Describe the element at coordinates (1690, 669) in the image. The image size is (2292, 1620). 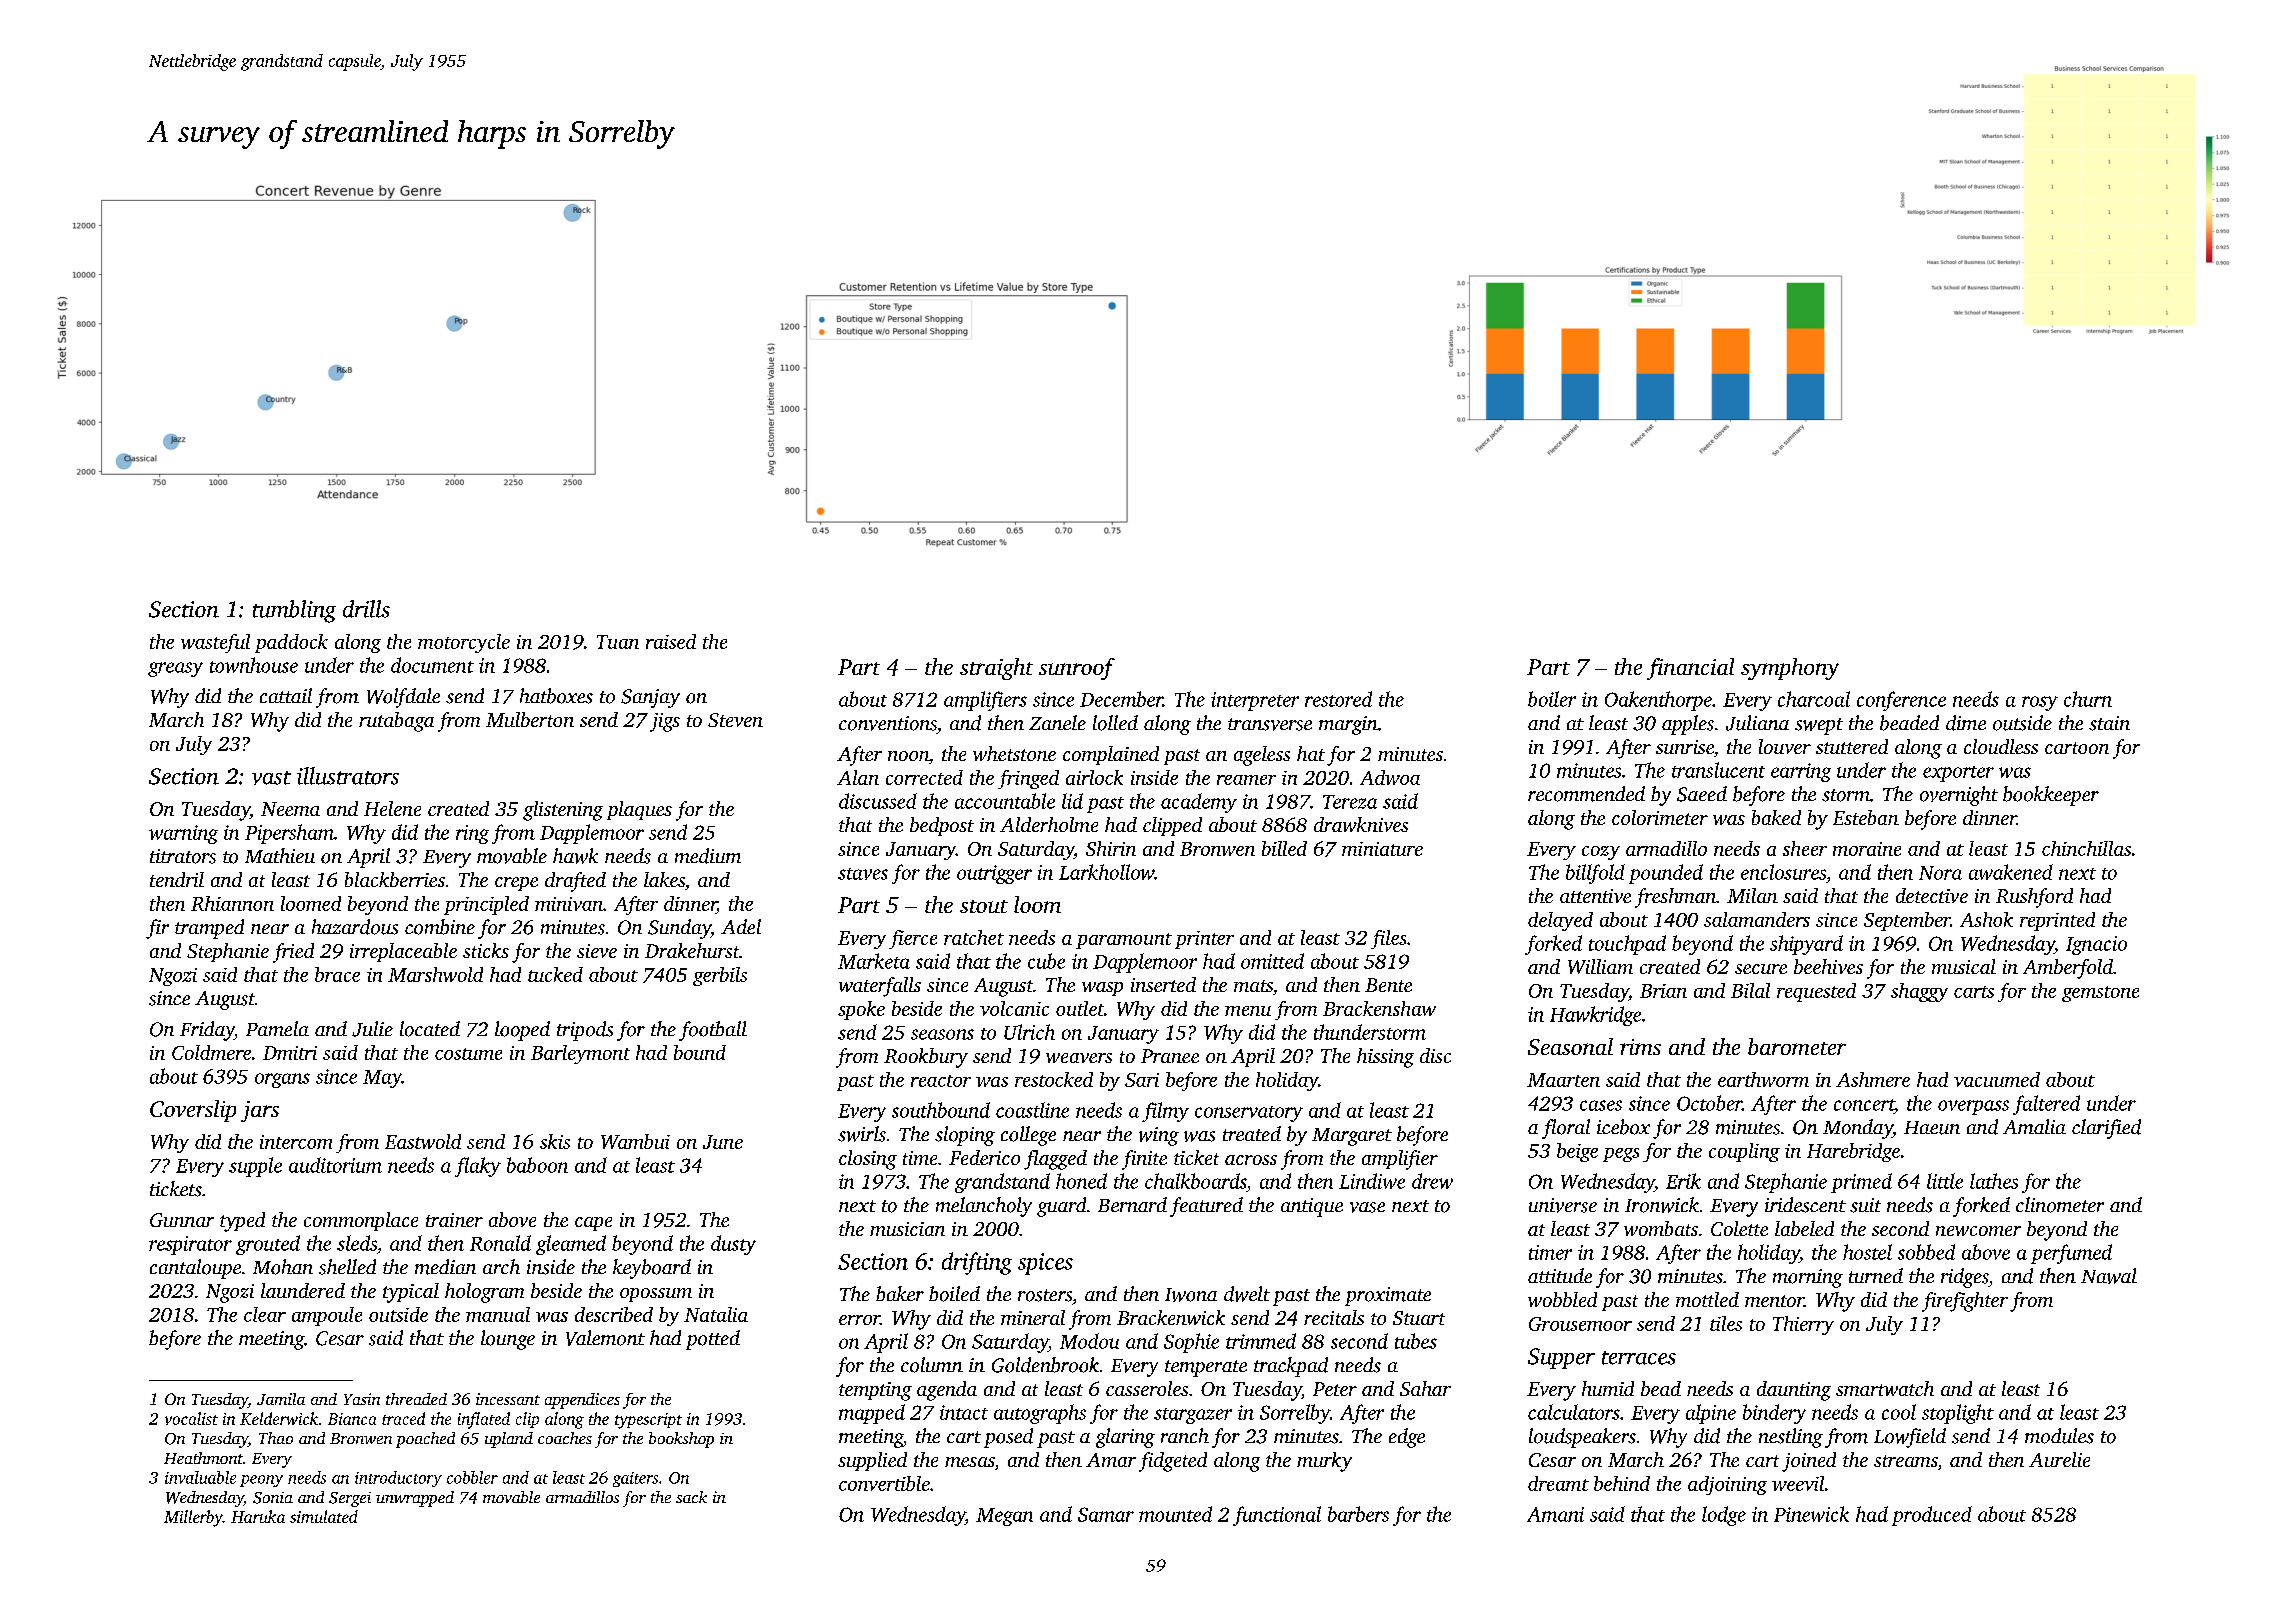
I see `financial` at that location.
